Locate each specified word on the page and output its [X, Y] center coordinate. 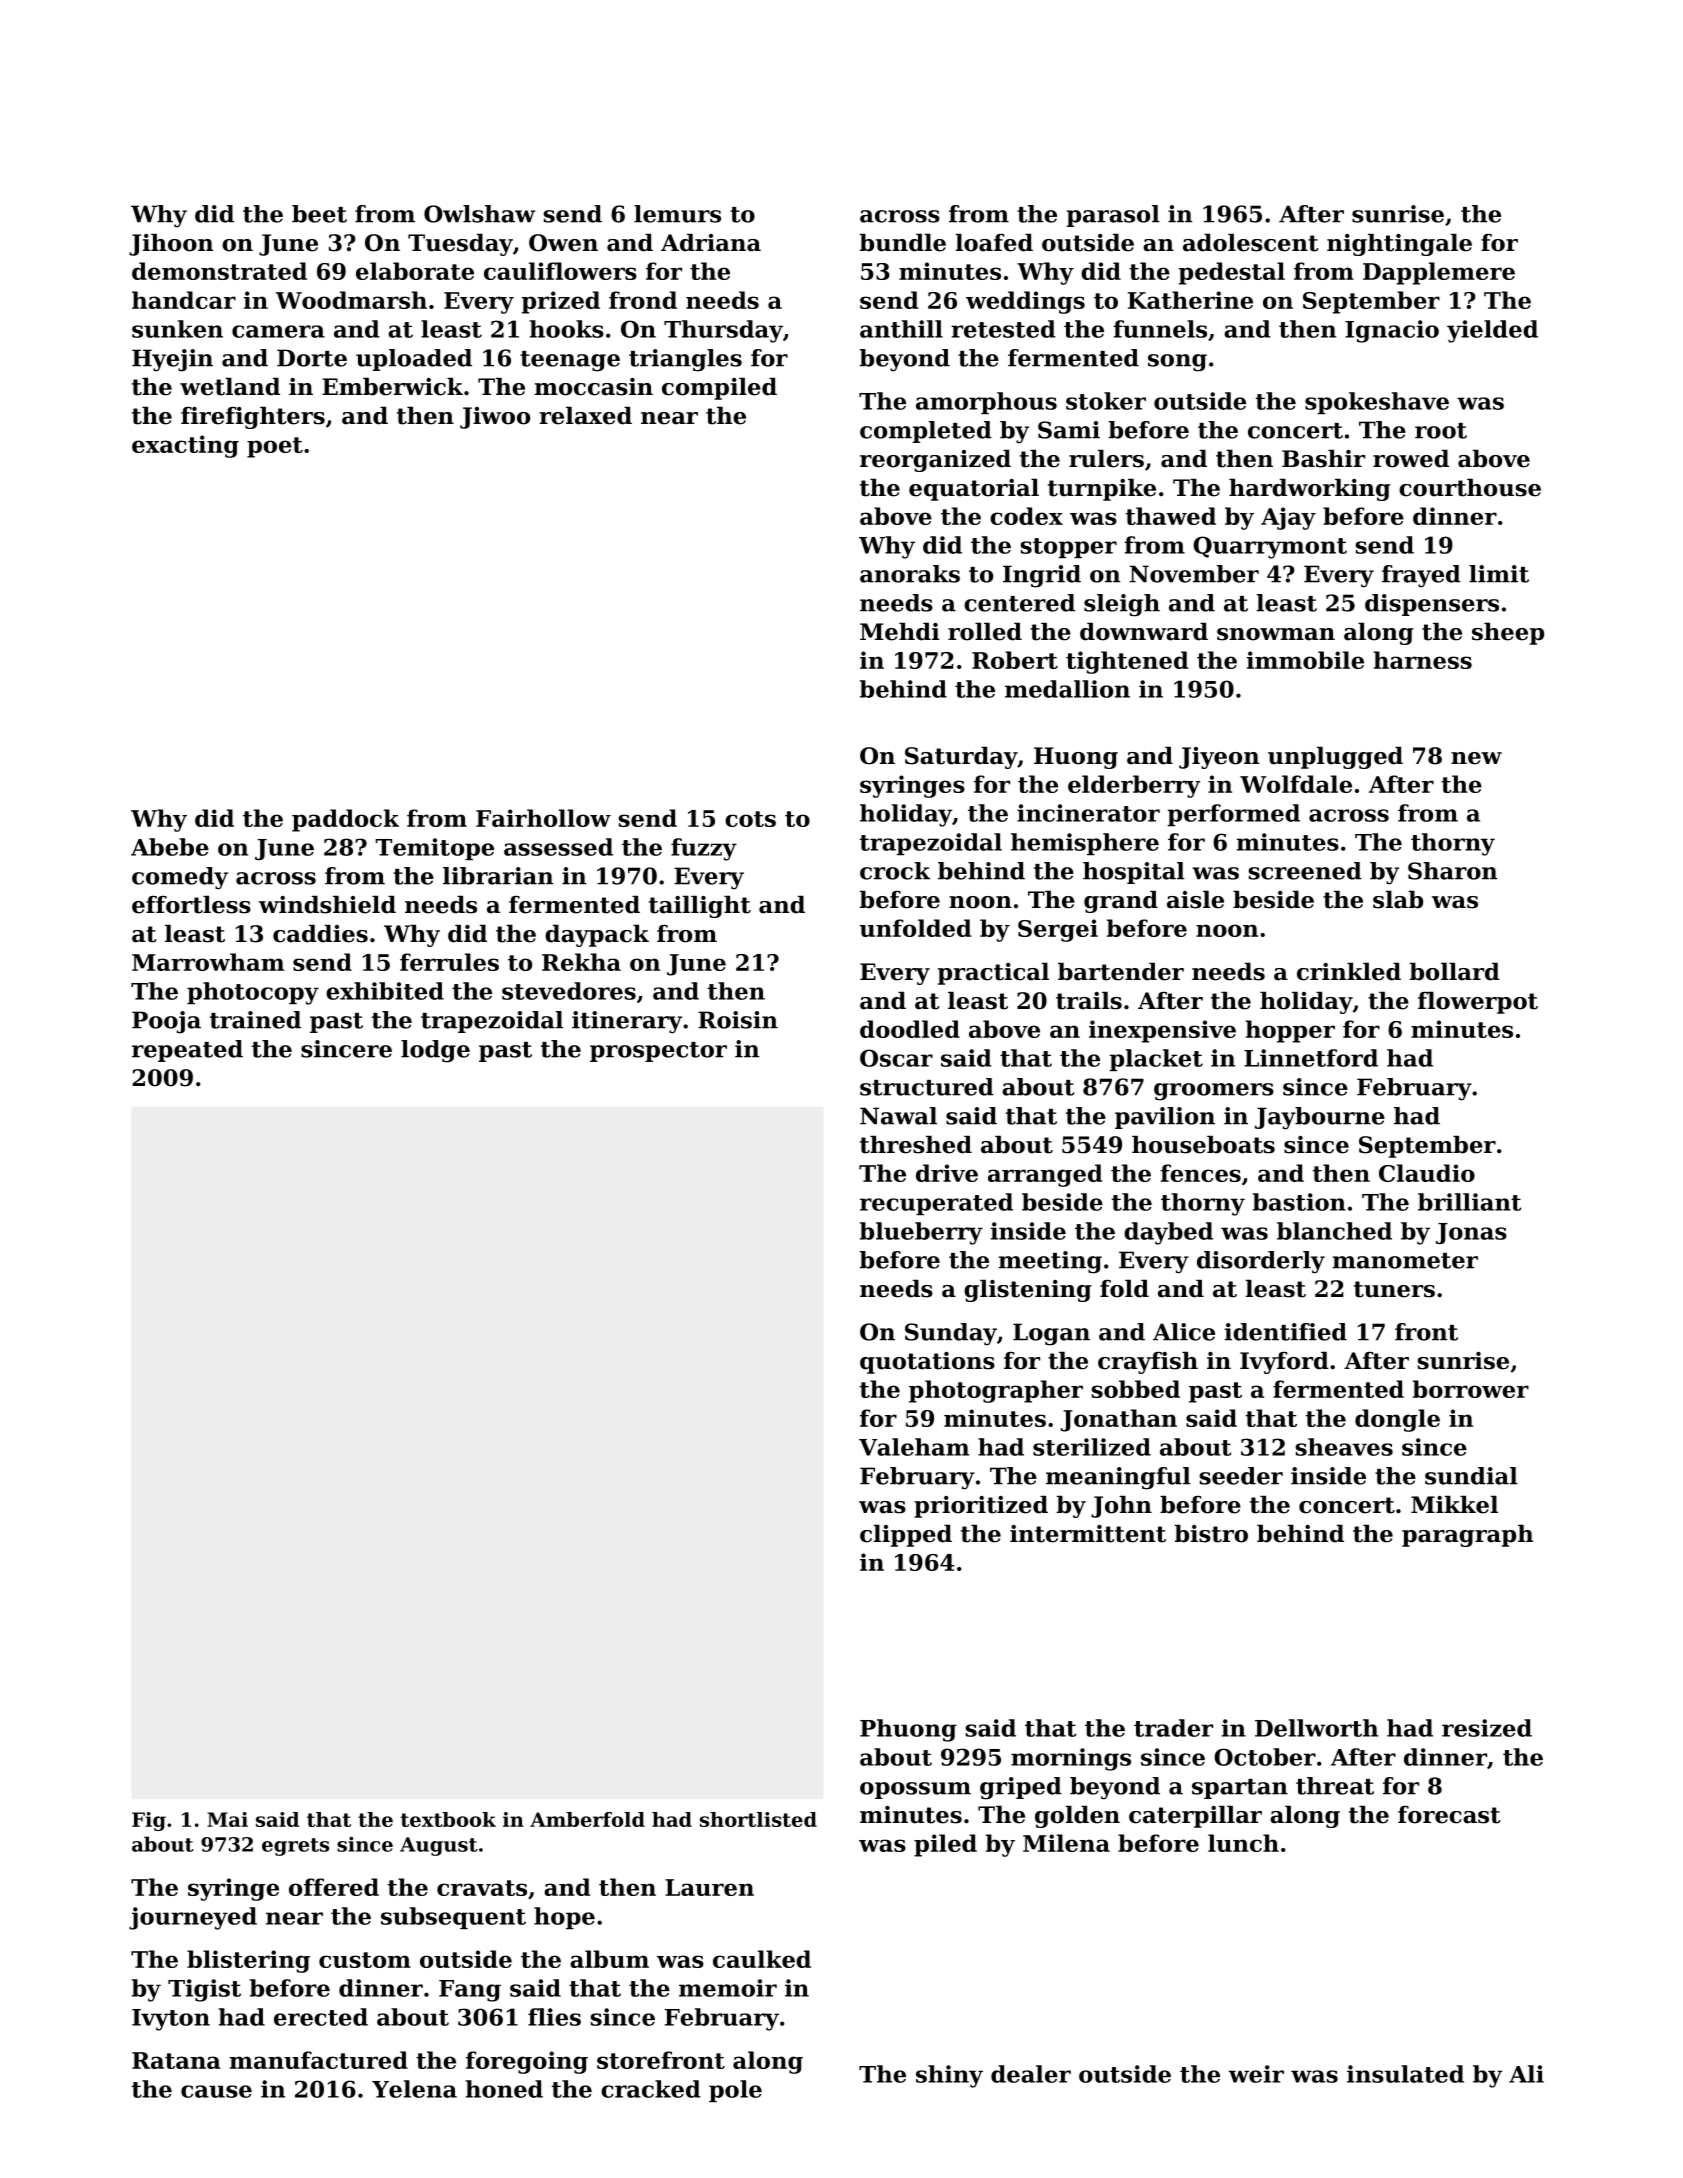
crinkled [1349, 972]
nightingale [1399, 245]
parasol [1113, 216]
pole [735, 2091]
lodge [435, 1051]
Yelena [414, 2089]
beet [319, 214]
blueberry [921, 1233]
